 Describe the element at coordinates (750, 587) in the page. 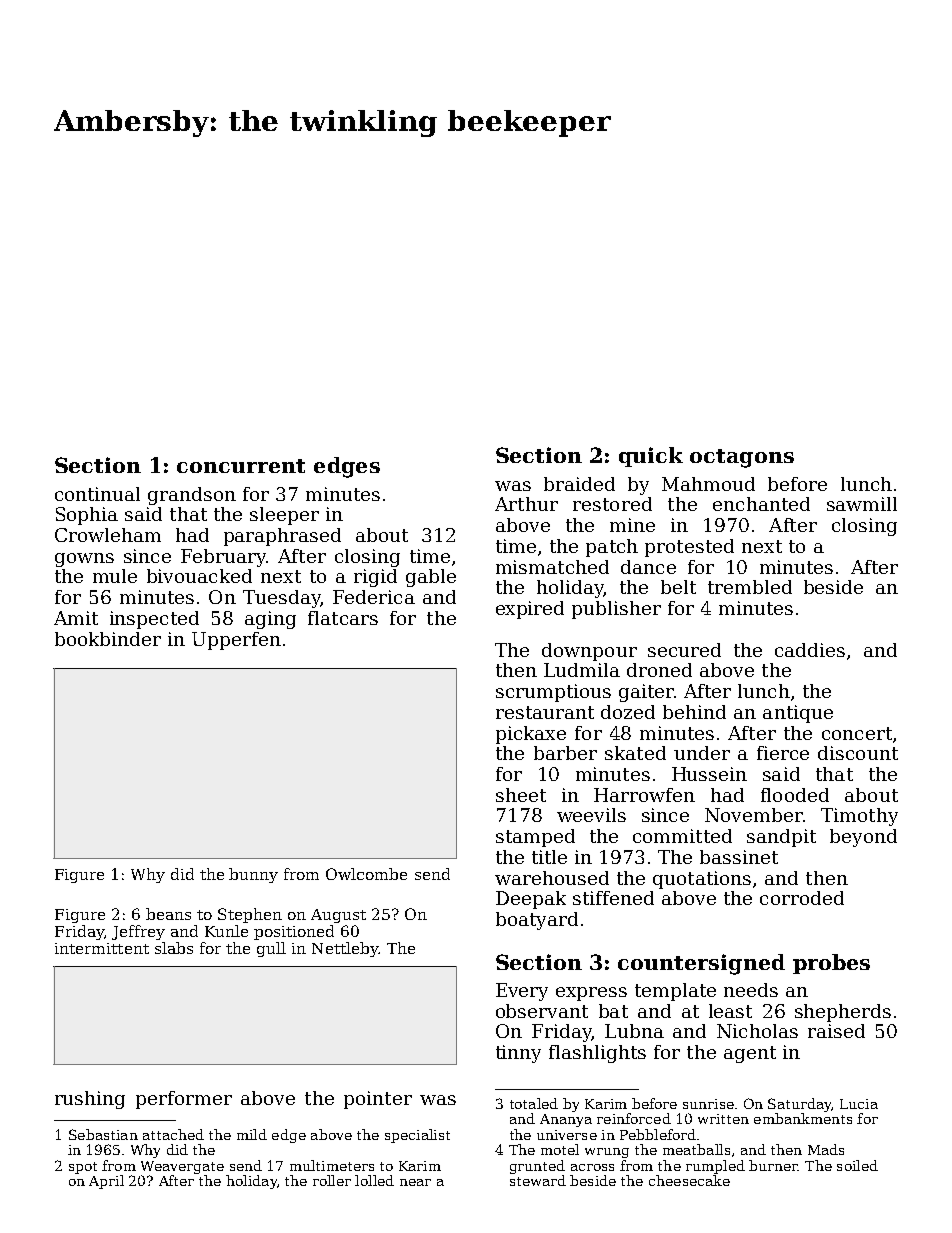

I see `trembled` at that location.
